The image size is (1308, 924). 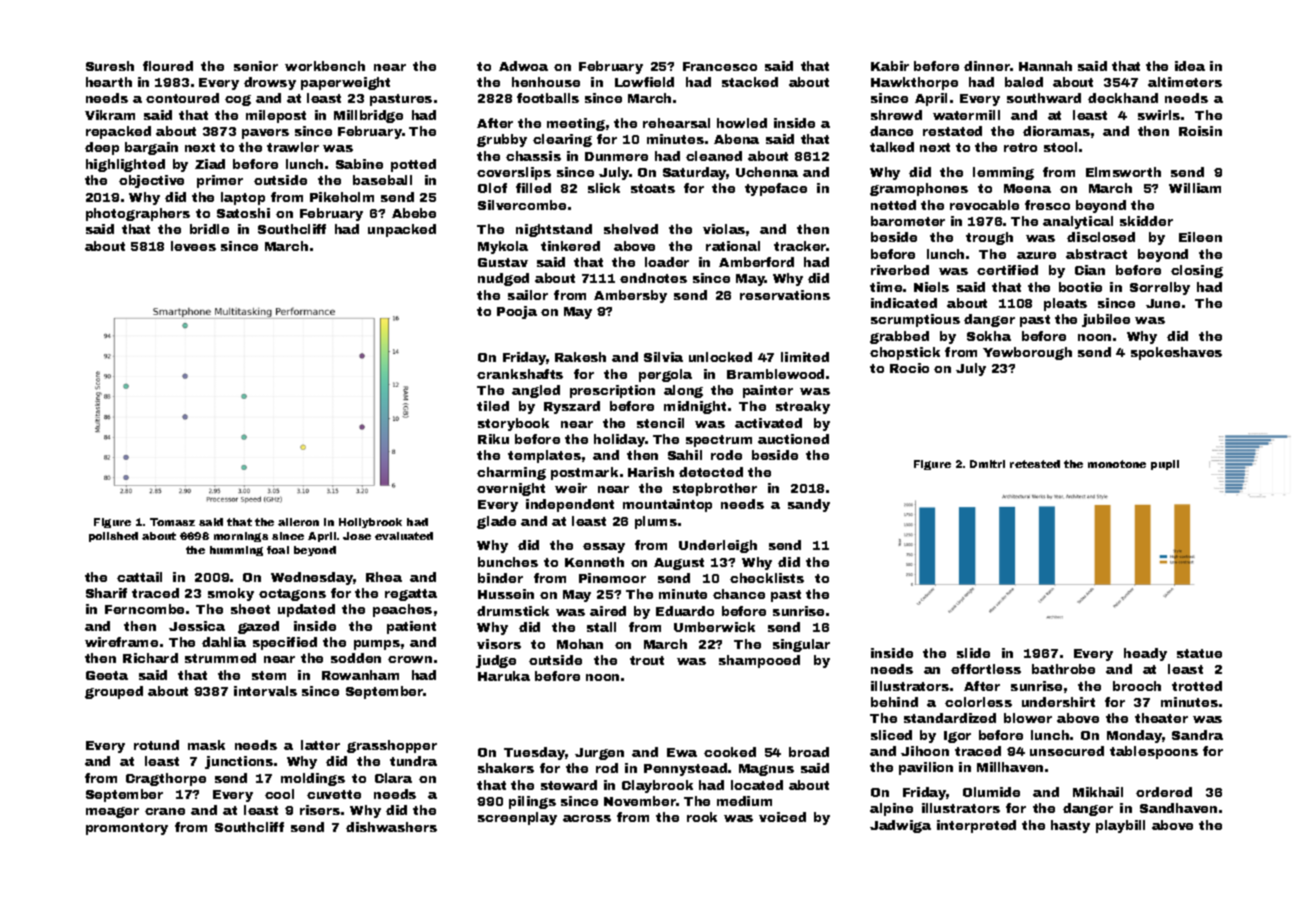 I want to click on dishwashers, so click(x=391, y=827).
